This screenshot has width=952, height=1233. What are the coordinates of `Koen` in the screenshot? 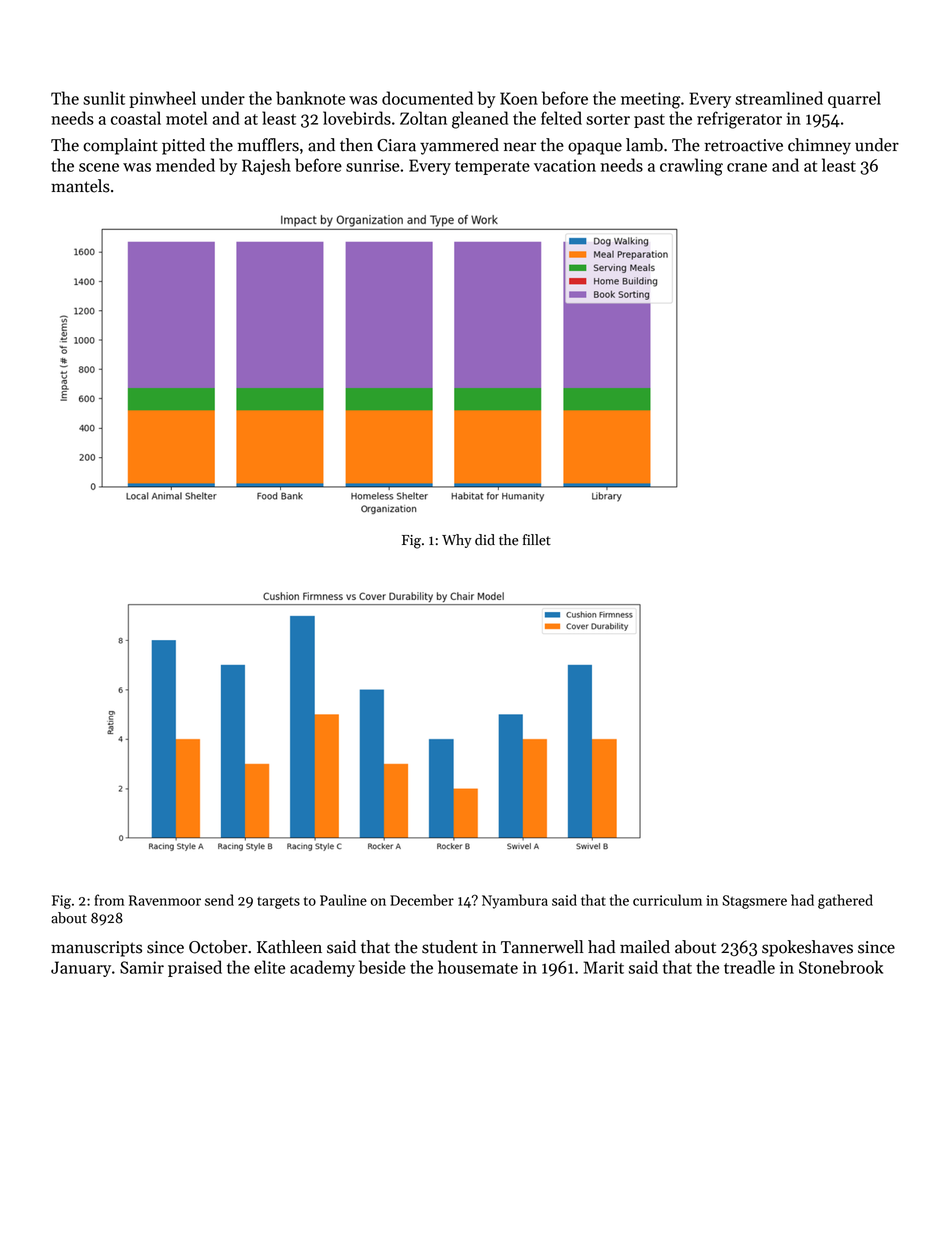 It's located at (519, 98).
